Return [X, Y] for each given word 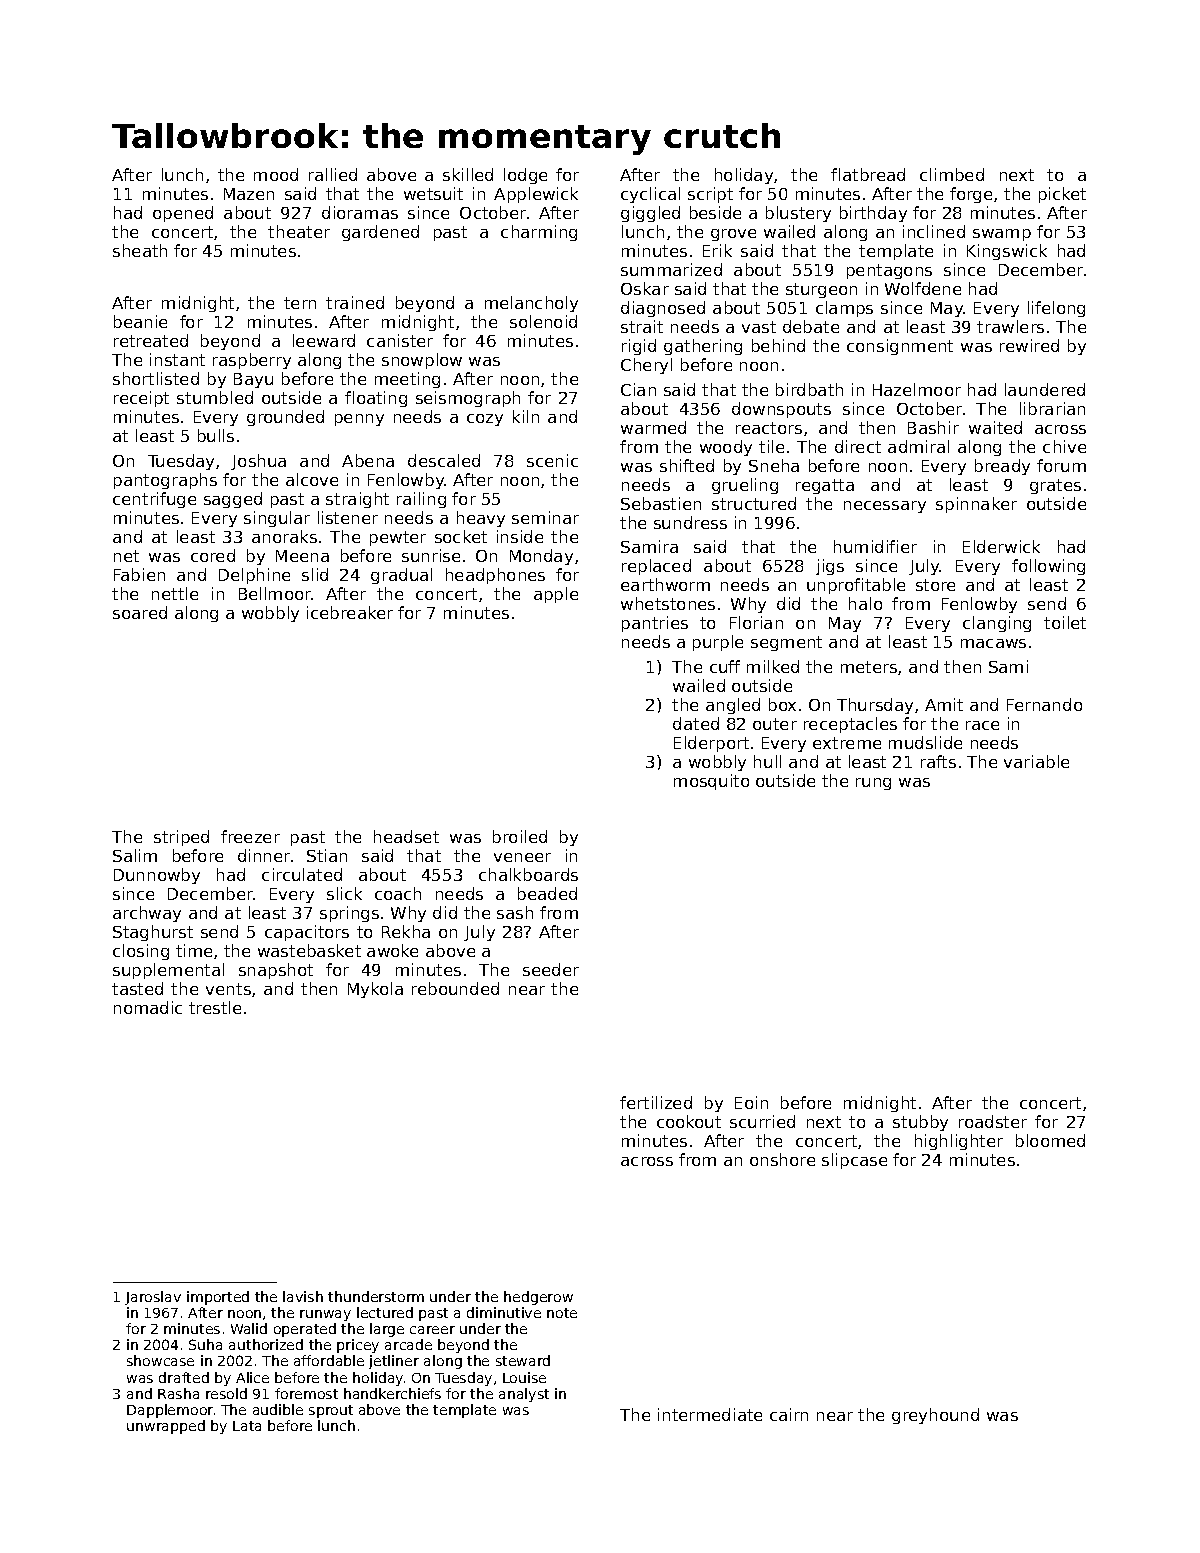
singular [277, 519]
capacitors [307, 933]
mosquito [711, 782]
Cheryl [646, 366]
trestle [215, 1007]
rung [873, 784]
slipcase [854, 1161]
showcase [160, 1360]
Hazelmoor [917, 389]
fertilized [656, 1102]
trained [355, 302]
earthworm [665, 584]
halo [865, 603]
